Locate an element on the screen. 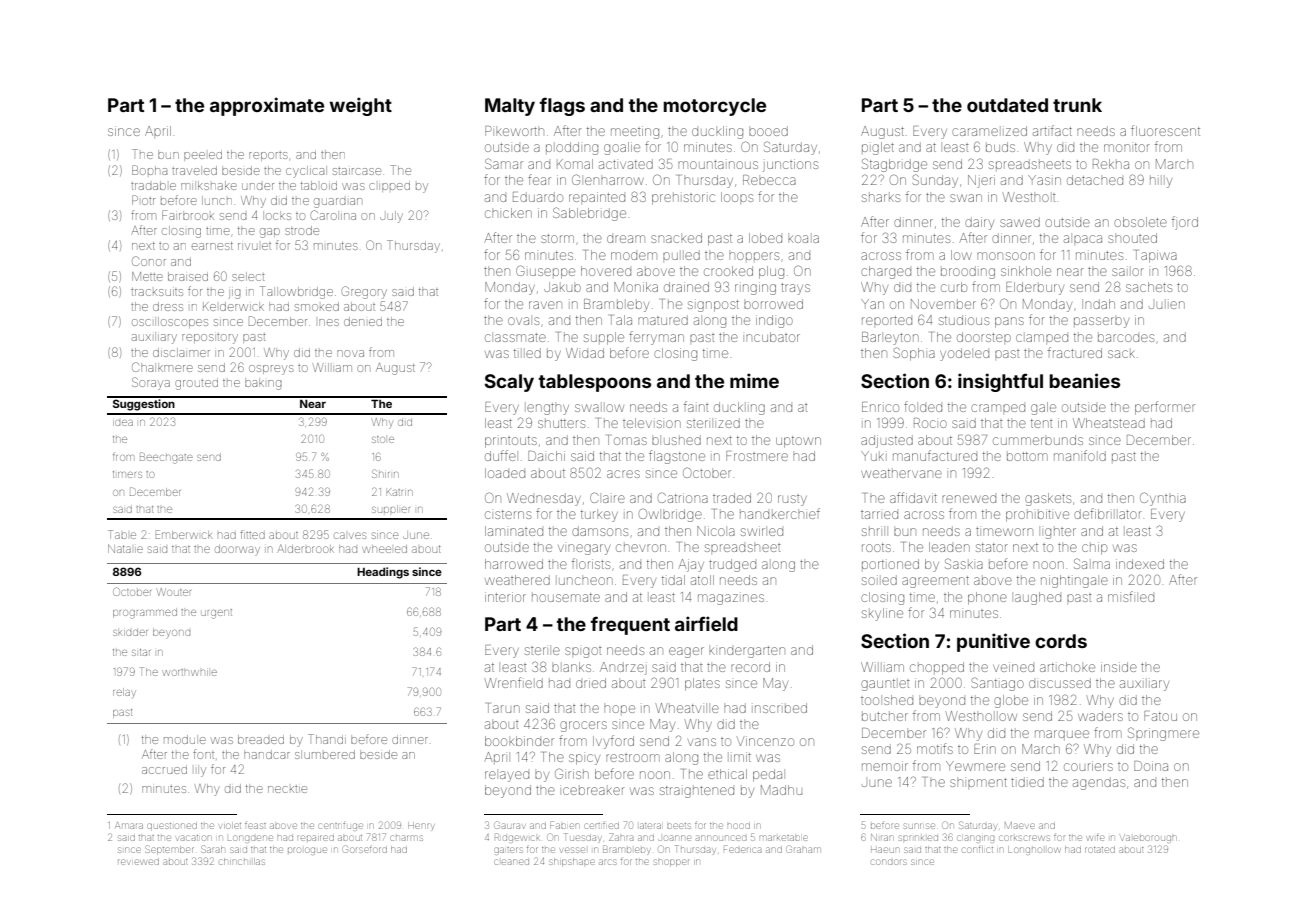 The width and height of the screenshot is (1308, 924). insightful is located at coordinates (1000, 382).
